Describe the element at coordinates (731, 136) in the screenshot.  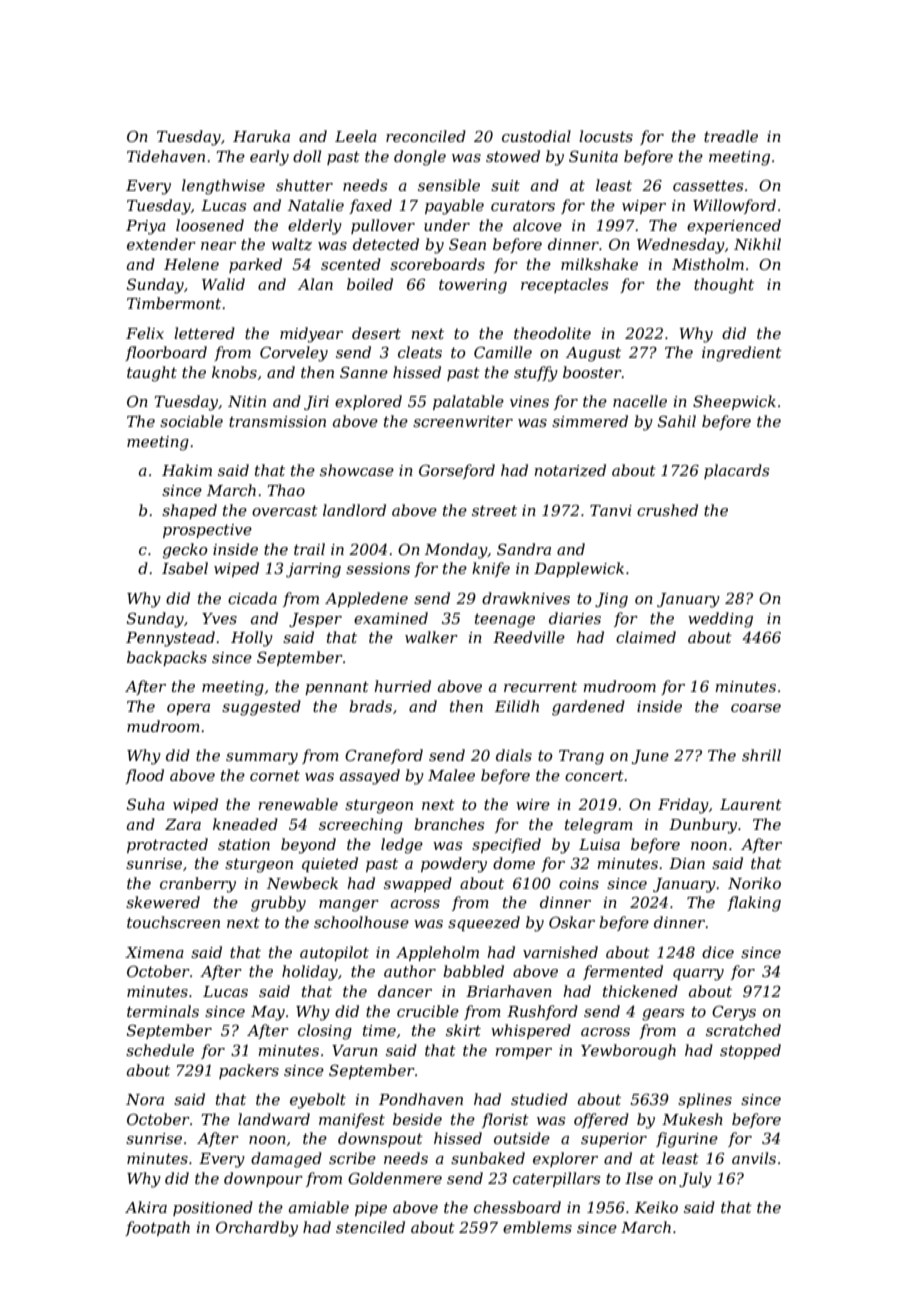
I see `treadle` at that location.
